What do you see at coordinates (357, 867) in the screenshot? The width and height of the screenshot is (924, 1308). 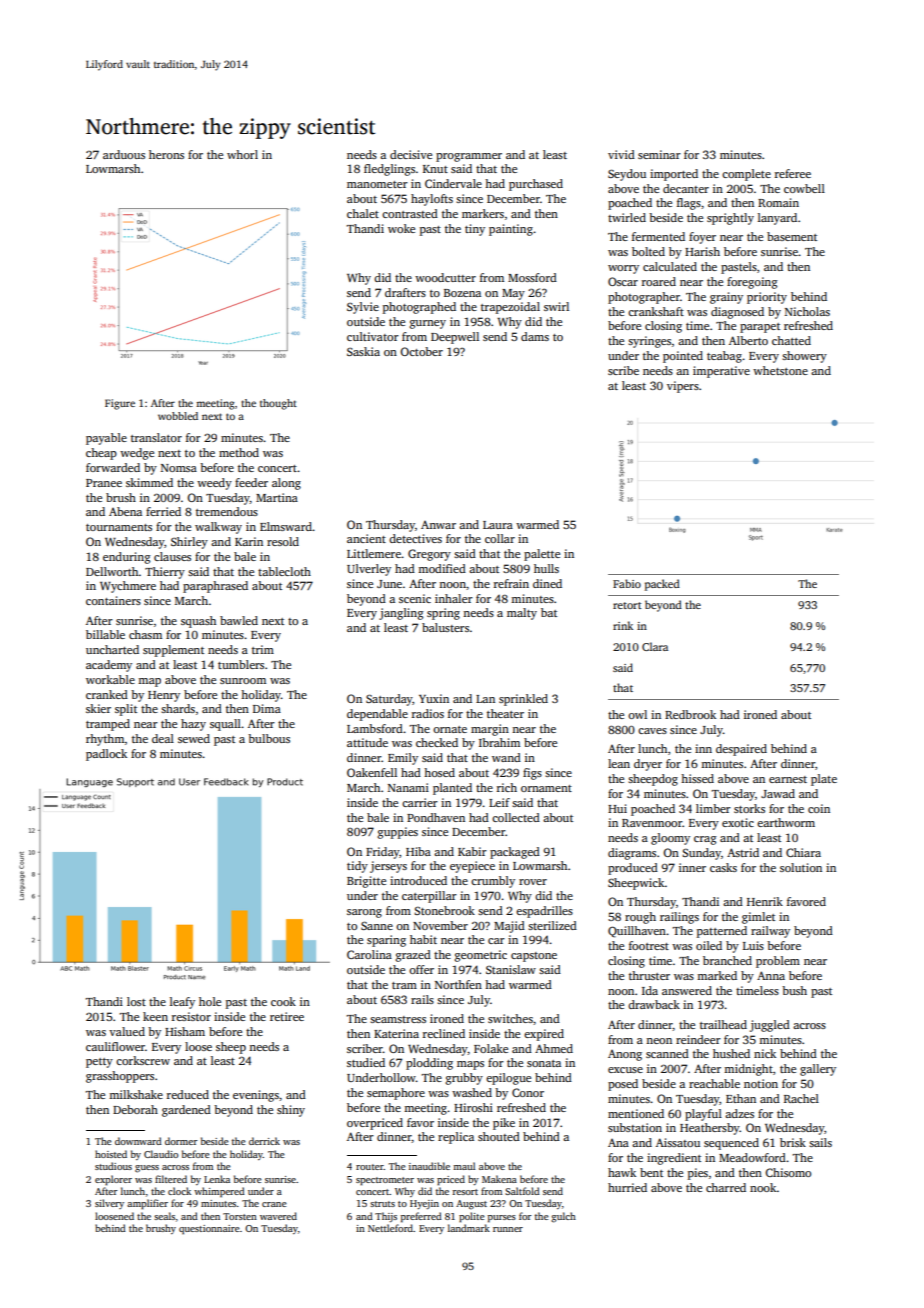 I see `tidy` at bounding box center [357, 867].
